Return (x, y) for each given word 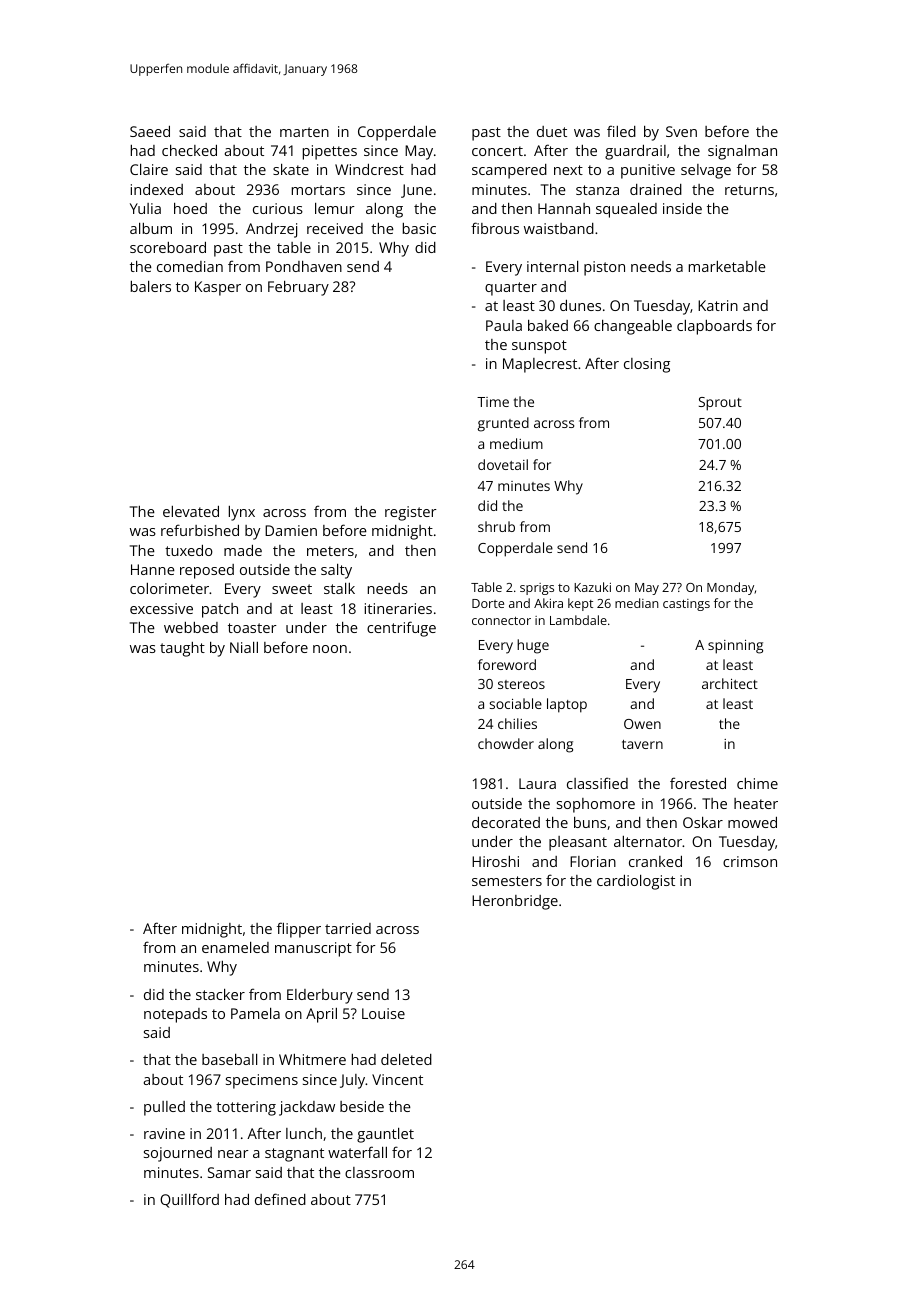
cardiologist (636, 882)
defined (280, 1199)
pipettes (330, 152)
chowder (506, 743)
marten (304, 132)
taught (182, 649)
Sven (681, 131)
